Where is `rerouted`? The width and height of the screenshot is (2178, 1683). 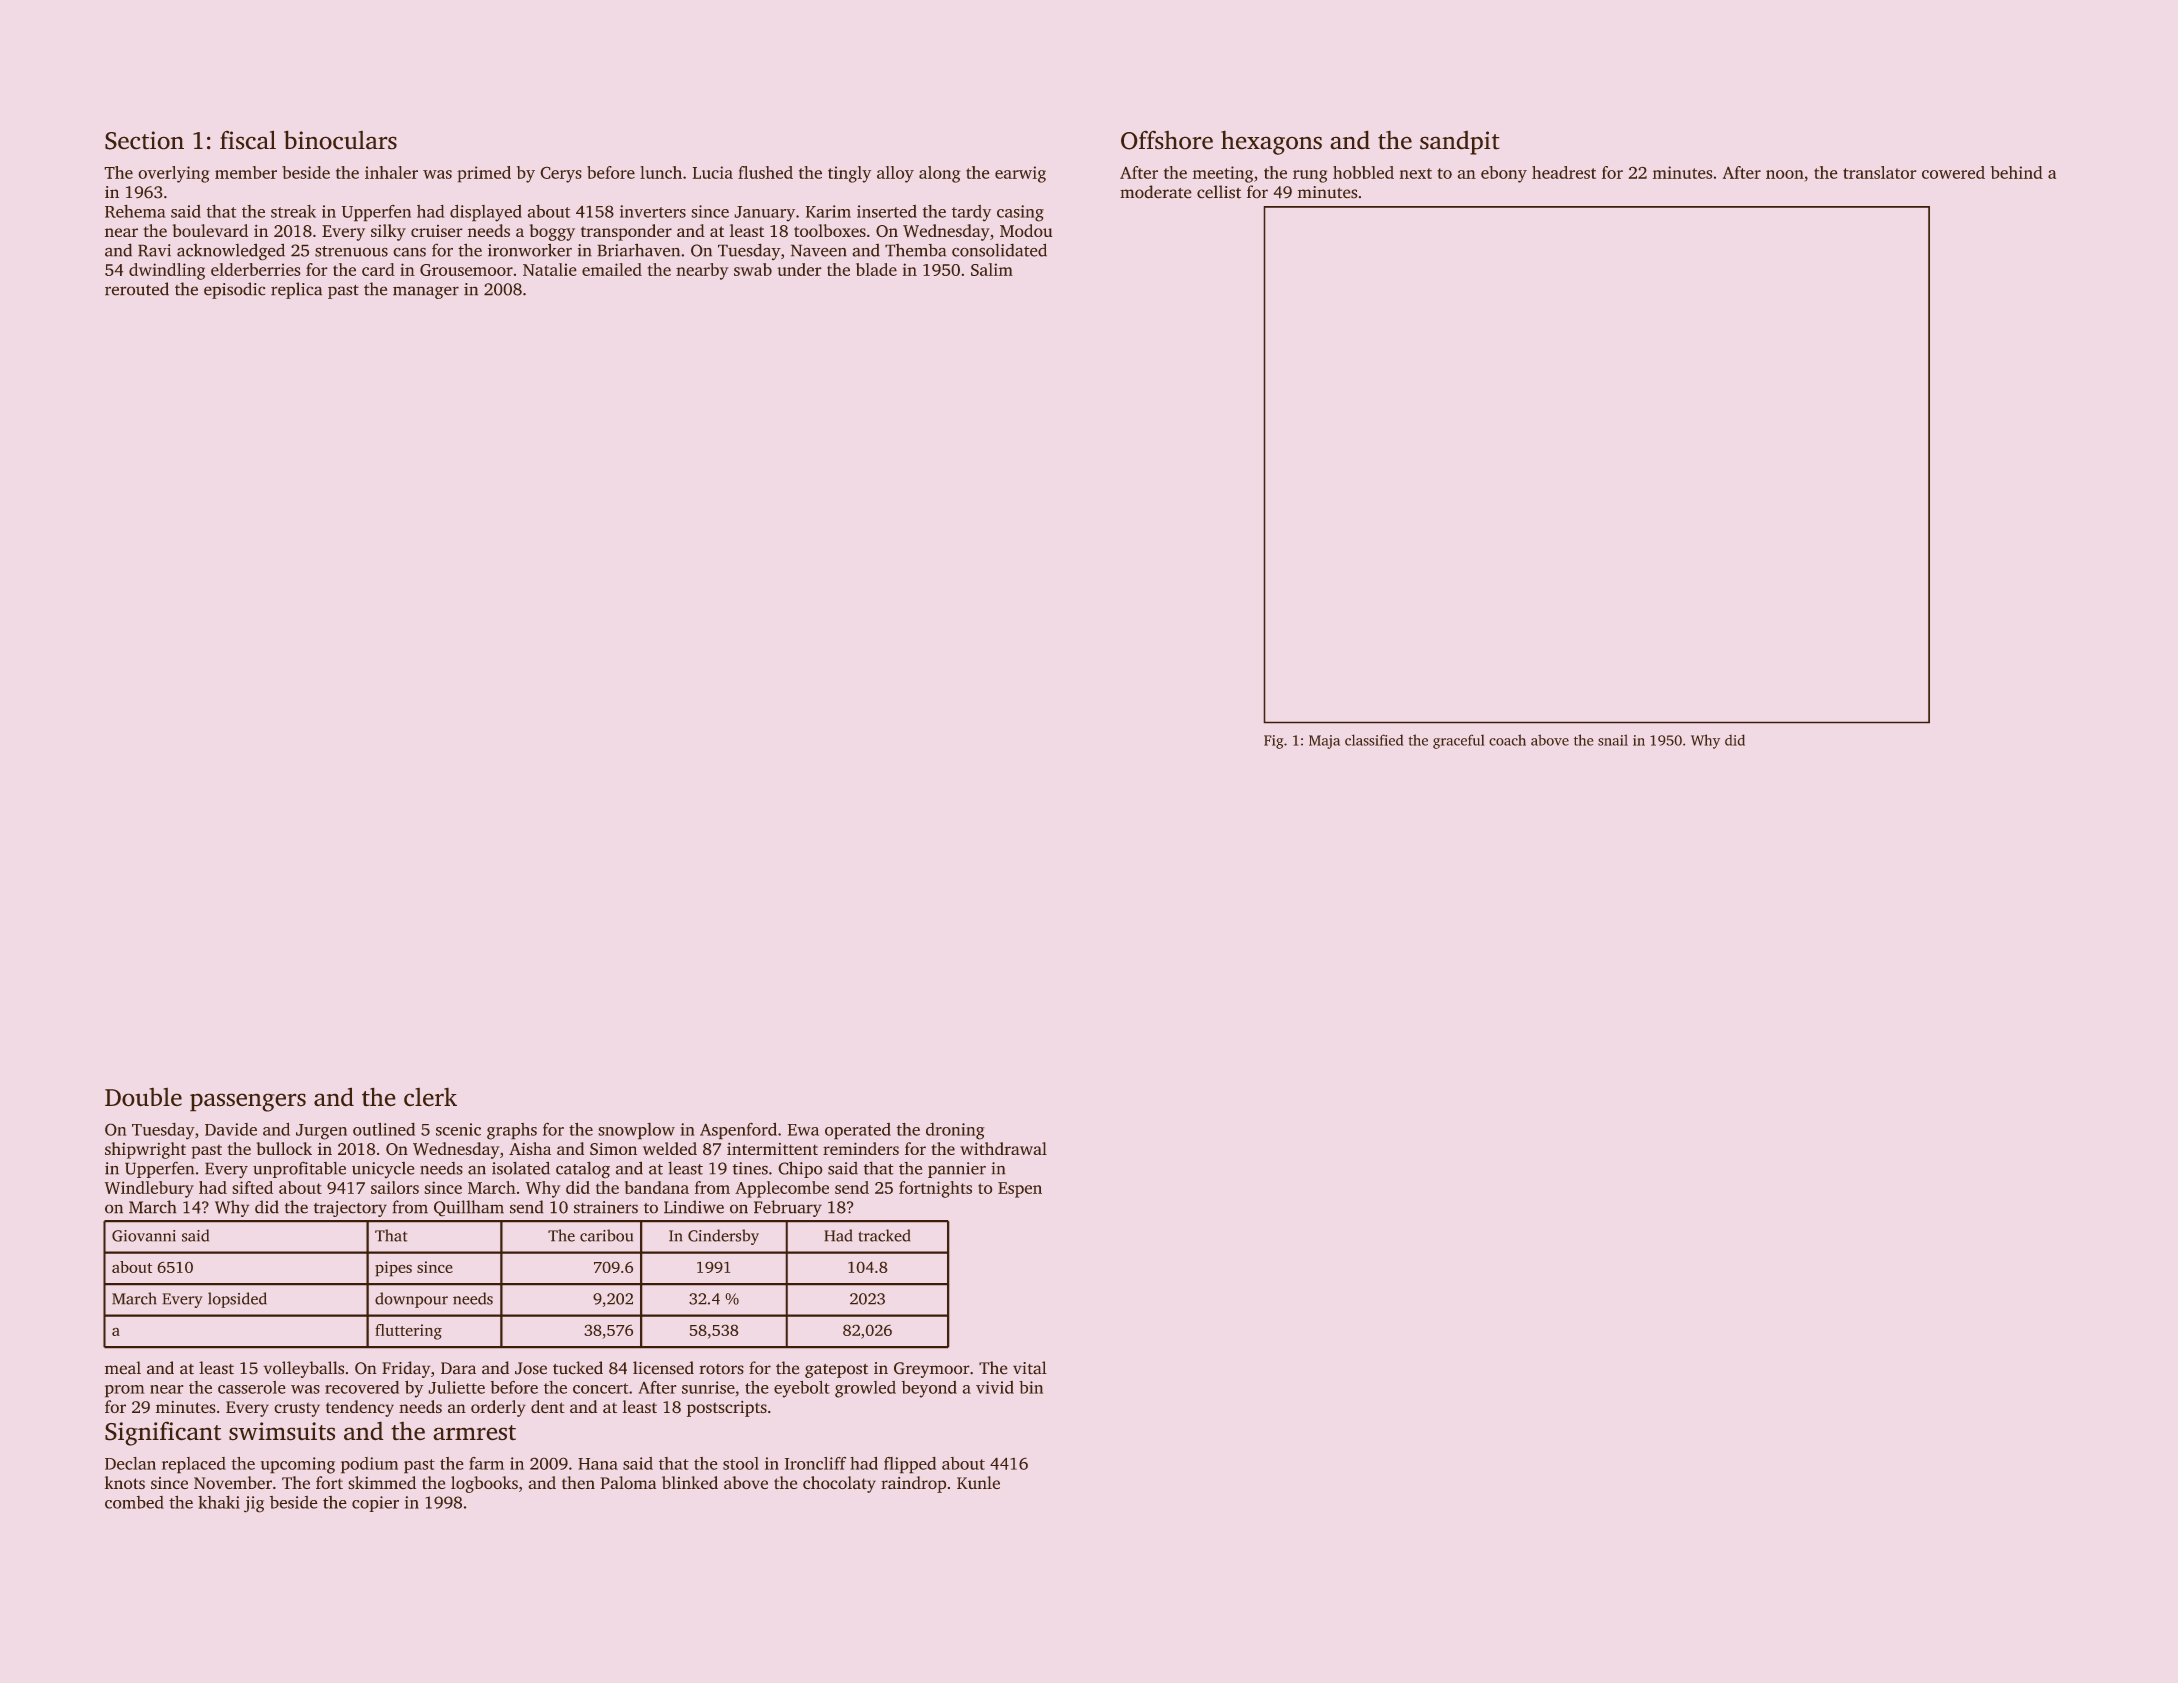 rerouted is located at coordinates (137, 288).
